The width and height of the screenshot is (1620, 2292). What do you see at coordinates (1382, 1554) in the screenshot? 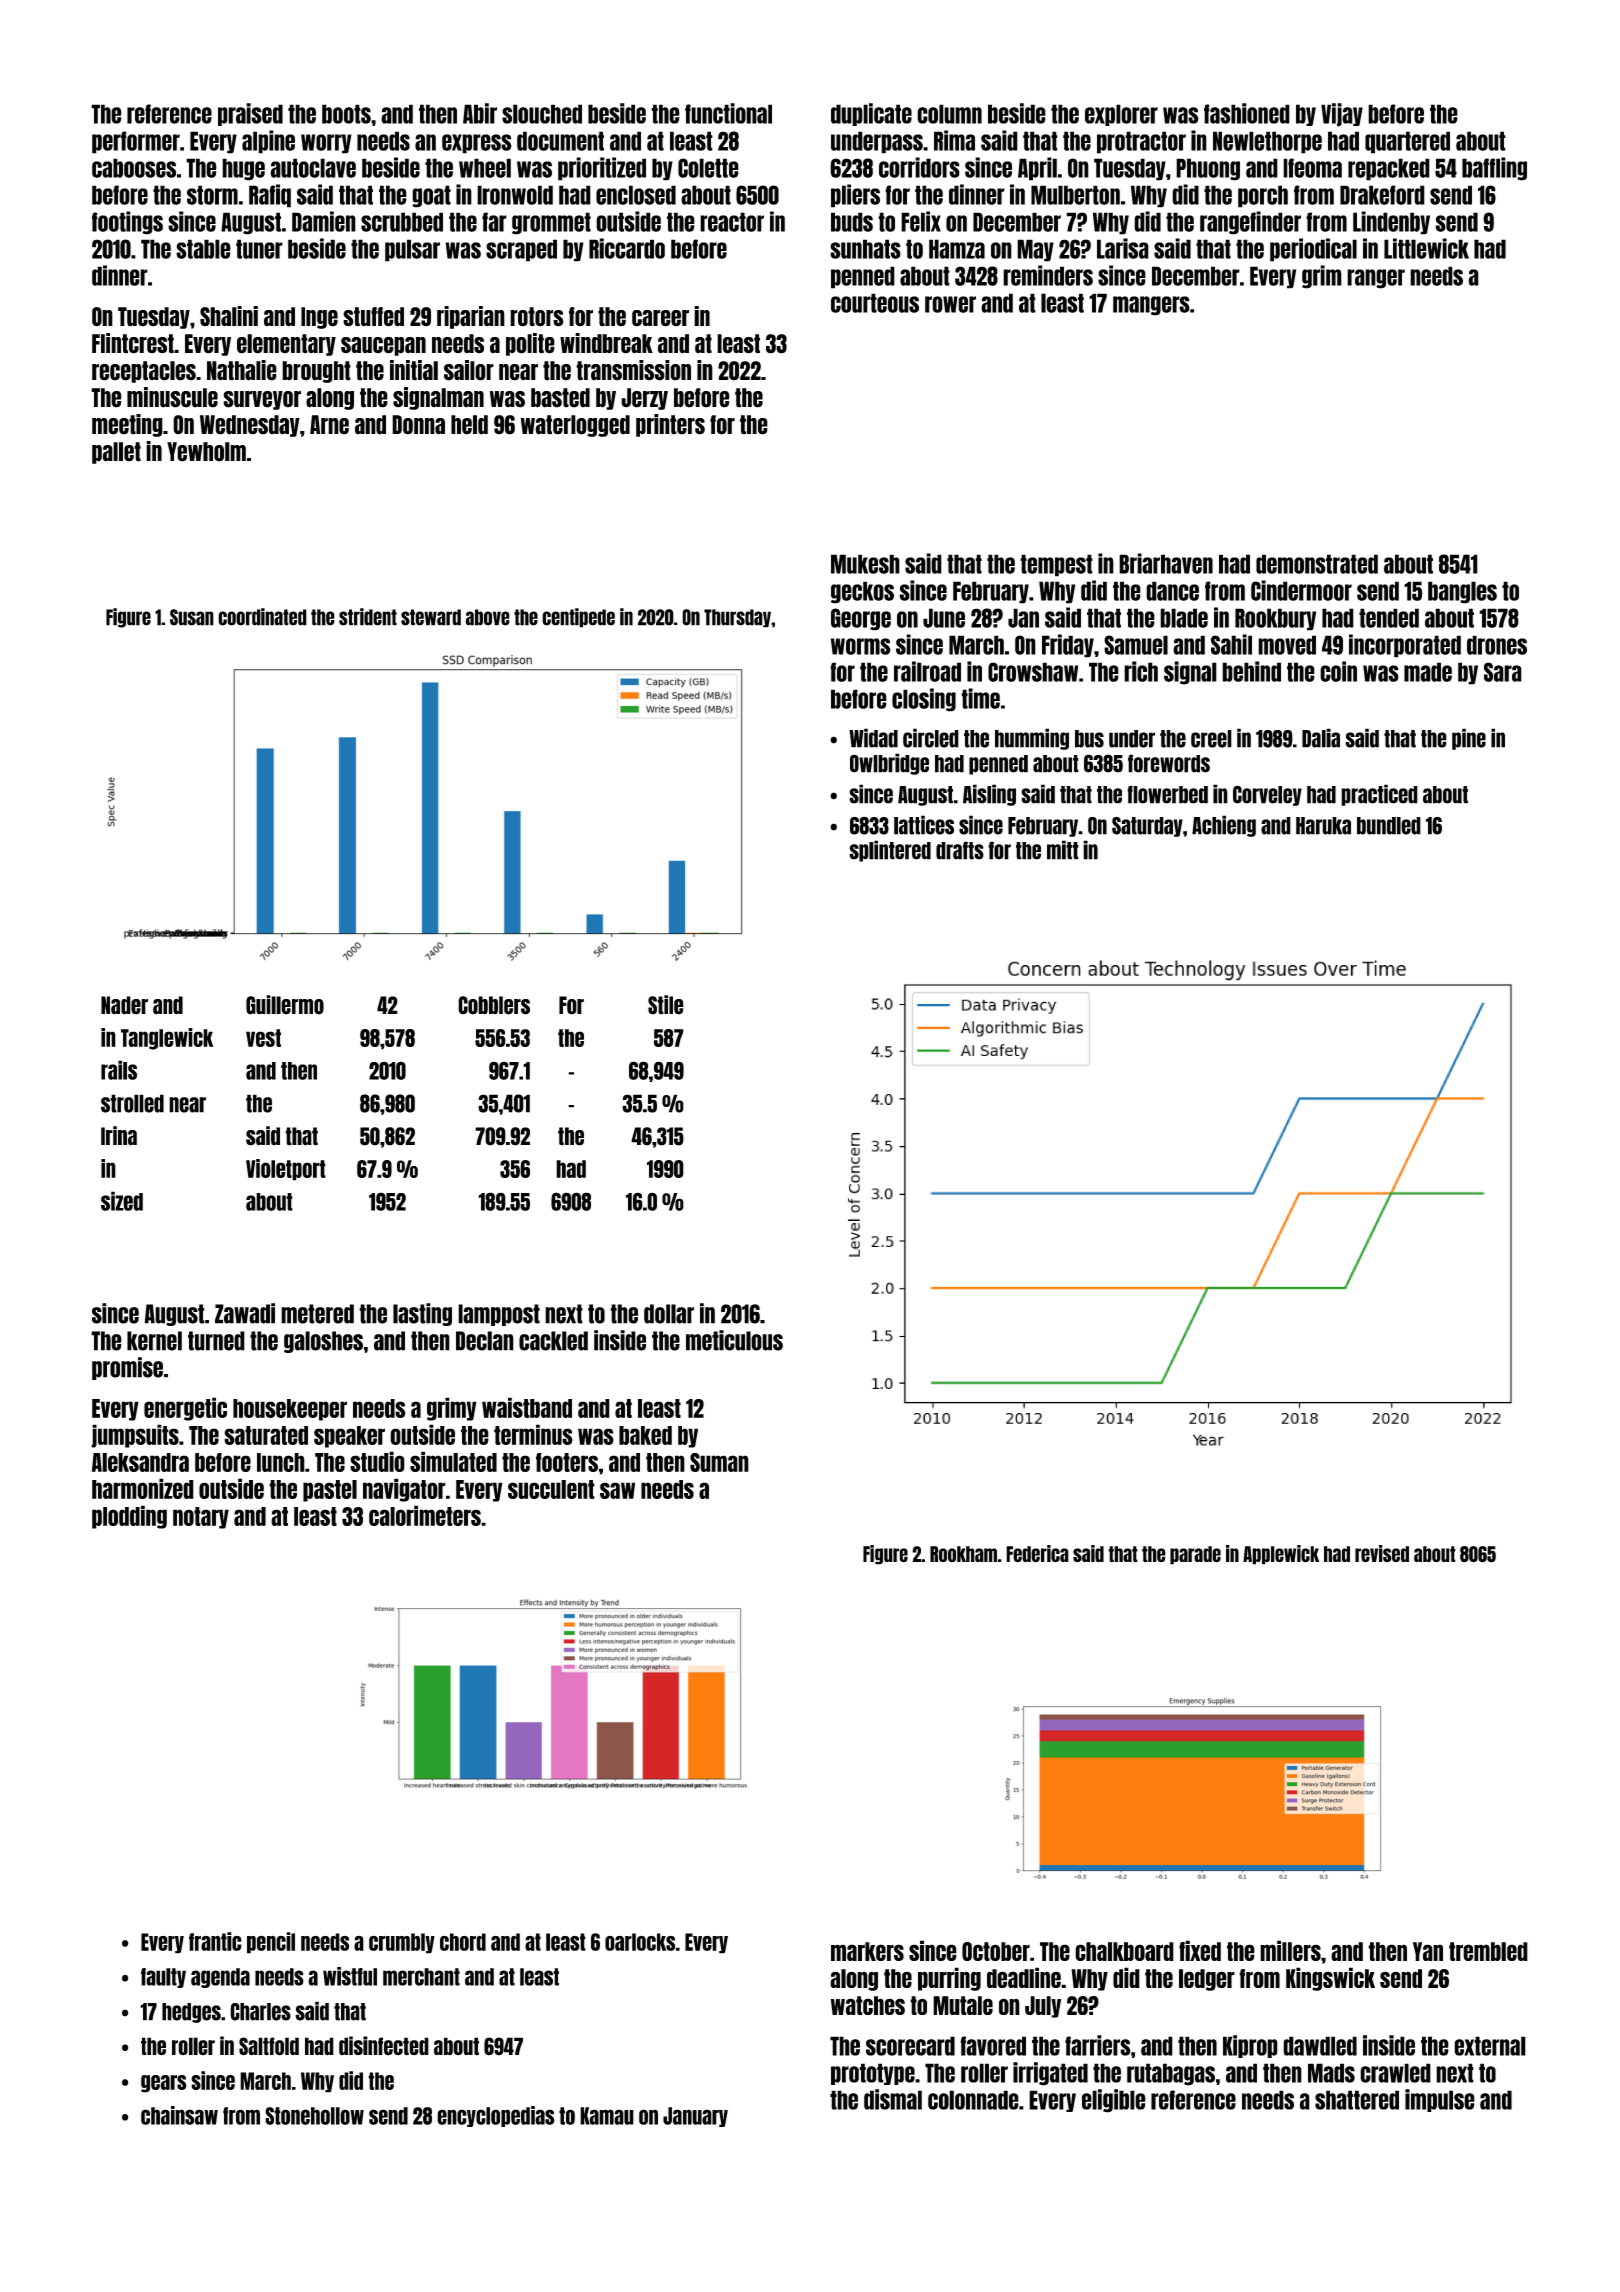
I see `revised` at bounding box center [1382, 1554].
